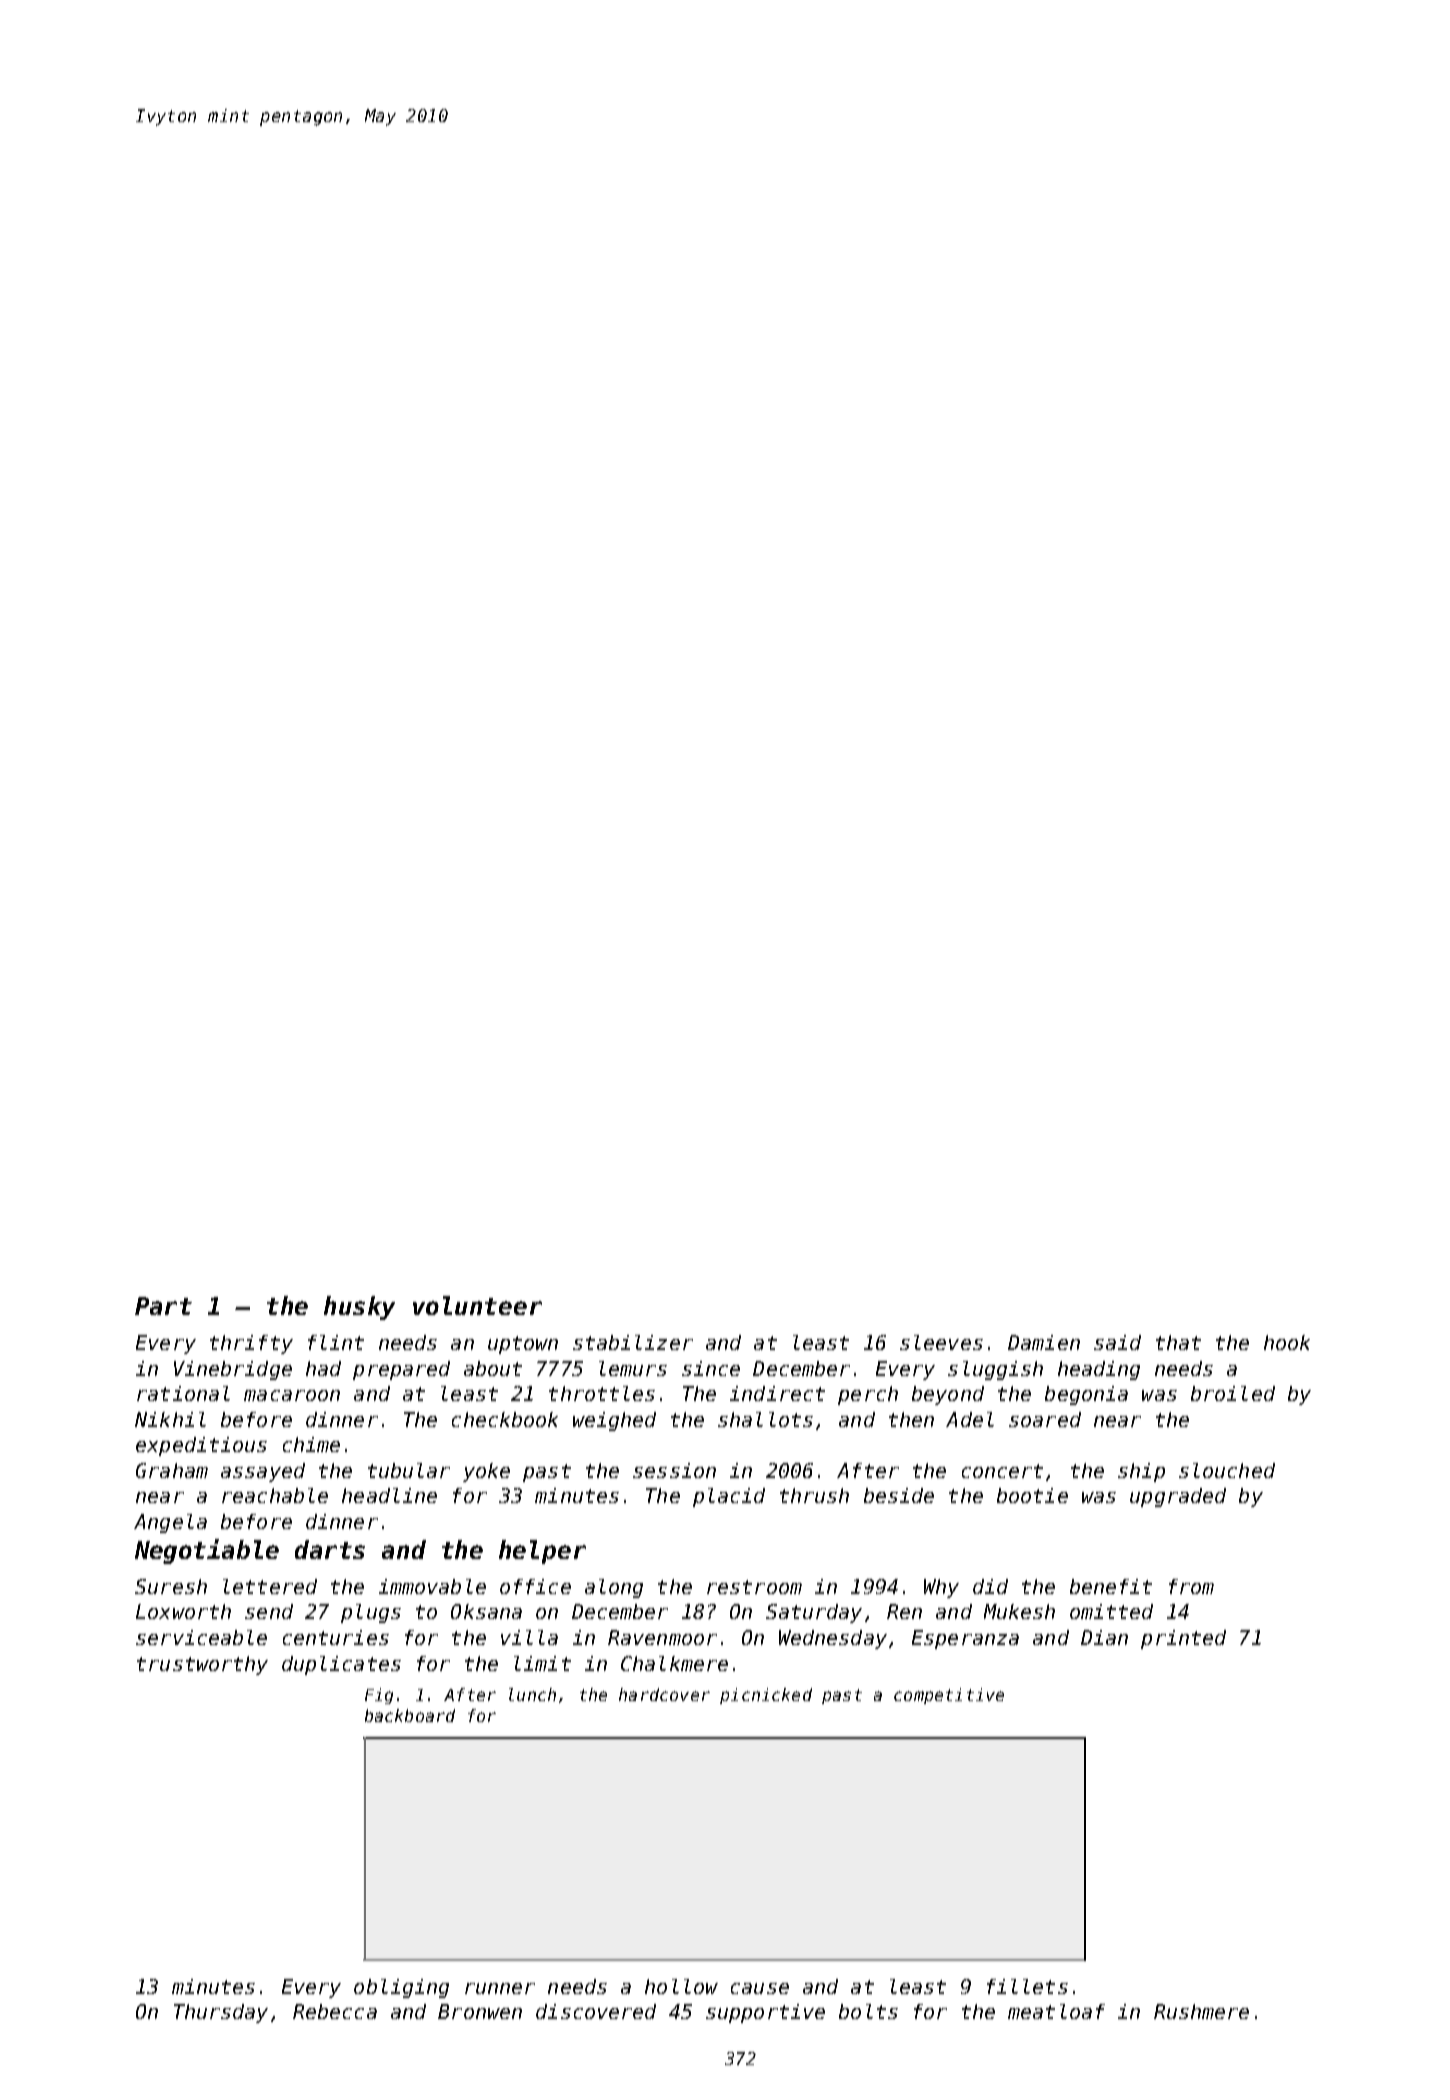 The height and width of the document is (2100, 1450). Describe the element at coordinates (207, 1551) in the document. I see `Negotiable` at that location.
